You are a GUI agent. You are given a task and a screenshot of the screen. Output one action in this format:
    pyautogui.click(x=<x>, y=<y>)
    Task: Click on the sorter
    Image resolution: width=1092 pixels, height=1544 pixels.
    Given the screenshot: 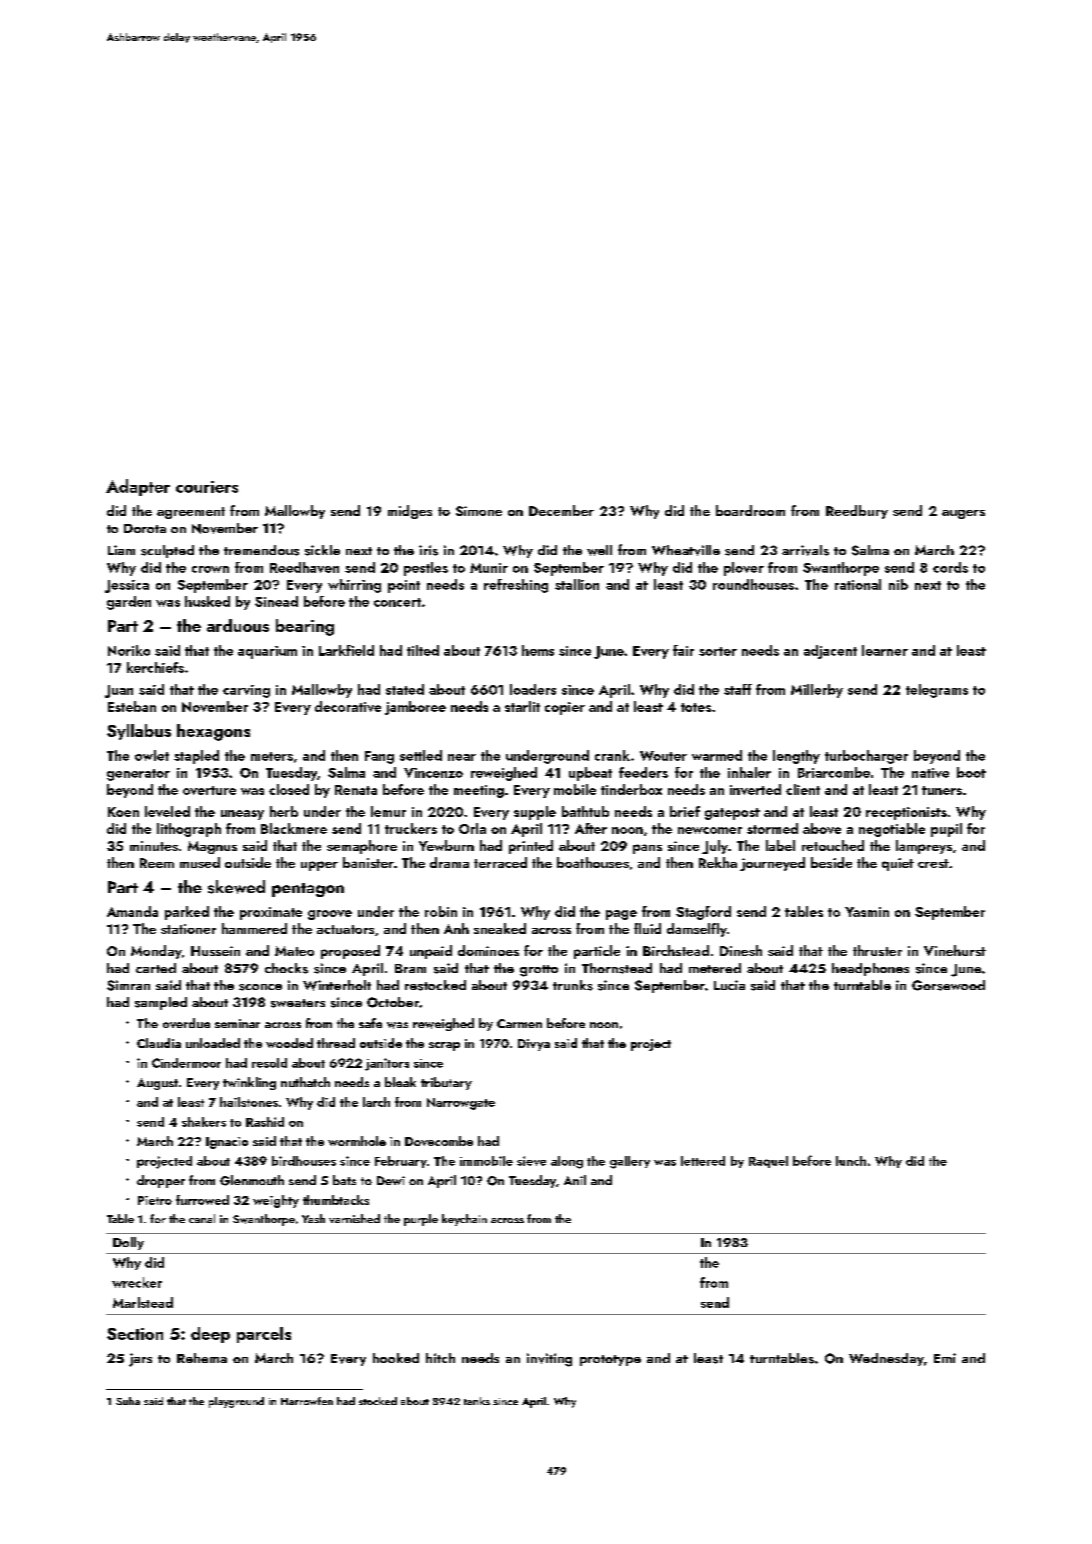 What is the action you would take?
    pyautogui.click(x=718, y=651)
